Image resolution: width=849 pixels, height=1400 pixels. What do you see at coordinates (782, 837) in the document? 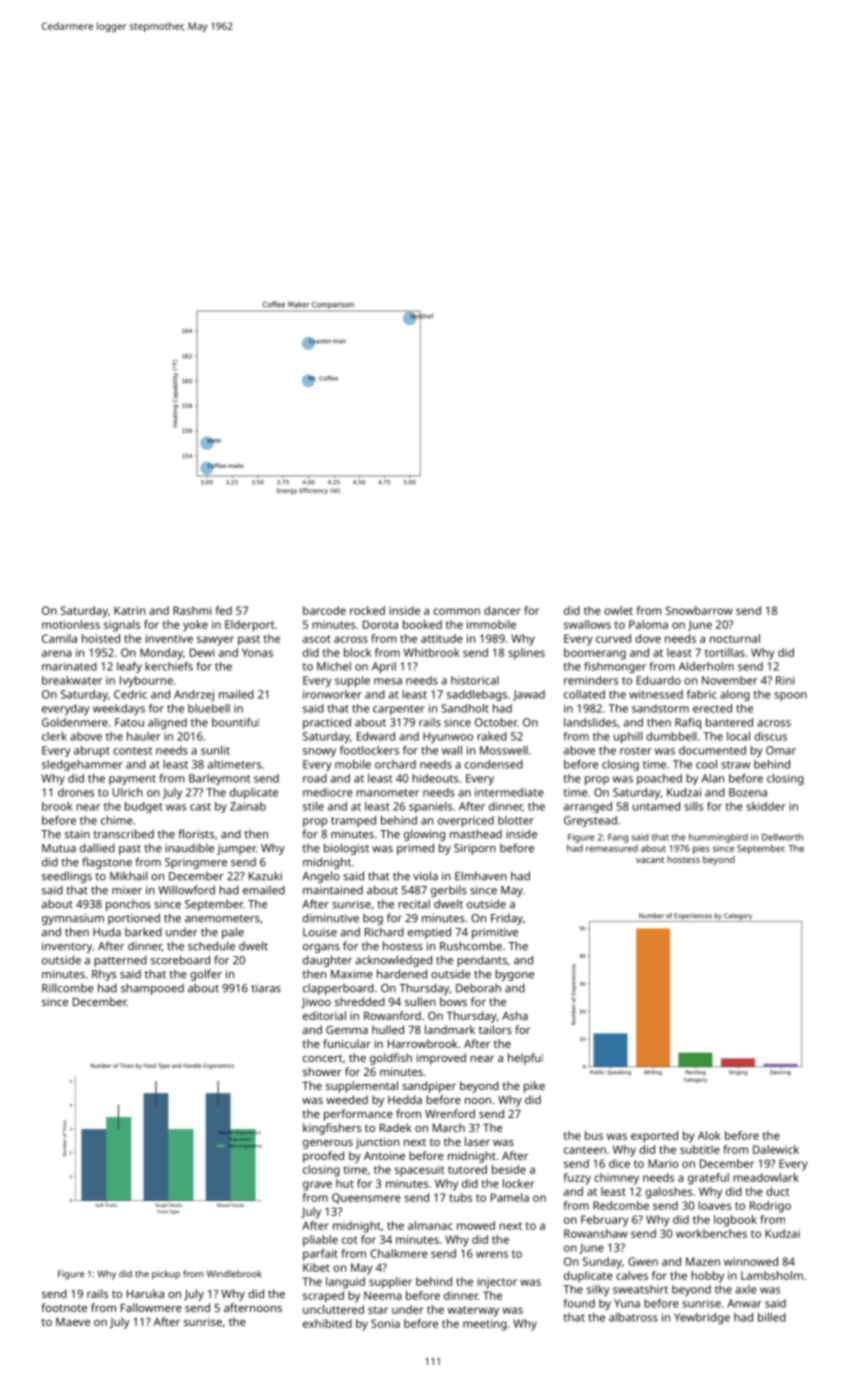
I see `Dellworth` at bounding box center [782, 837].
